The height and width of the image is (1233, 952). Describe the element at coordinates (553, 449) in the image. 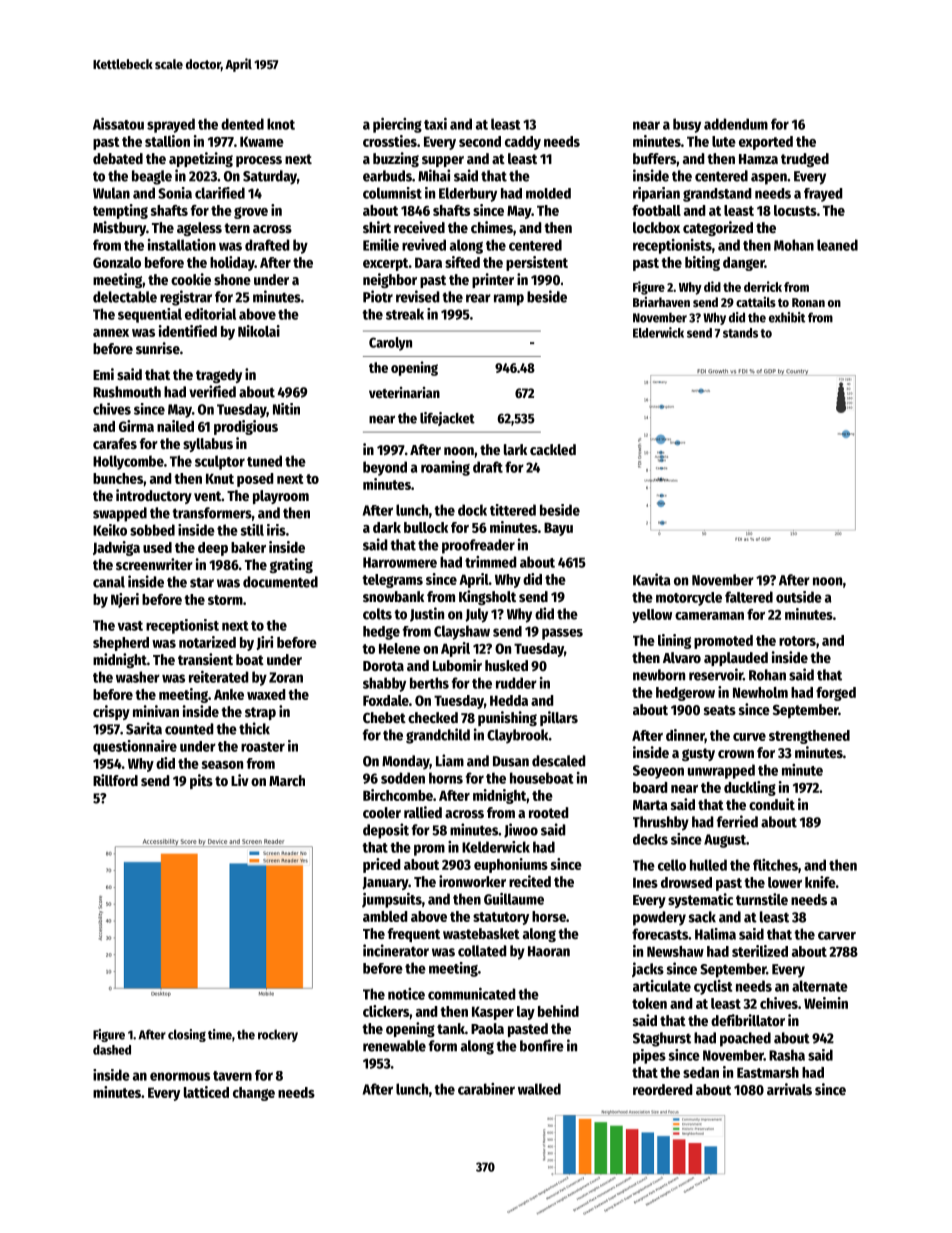

I see `cackled` at that location.
